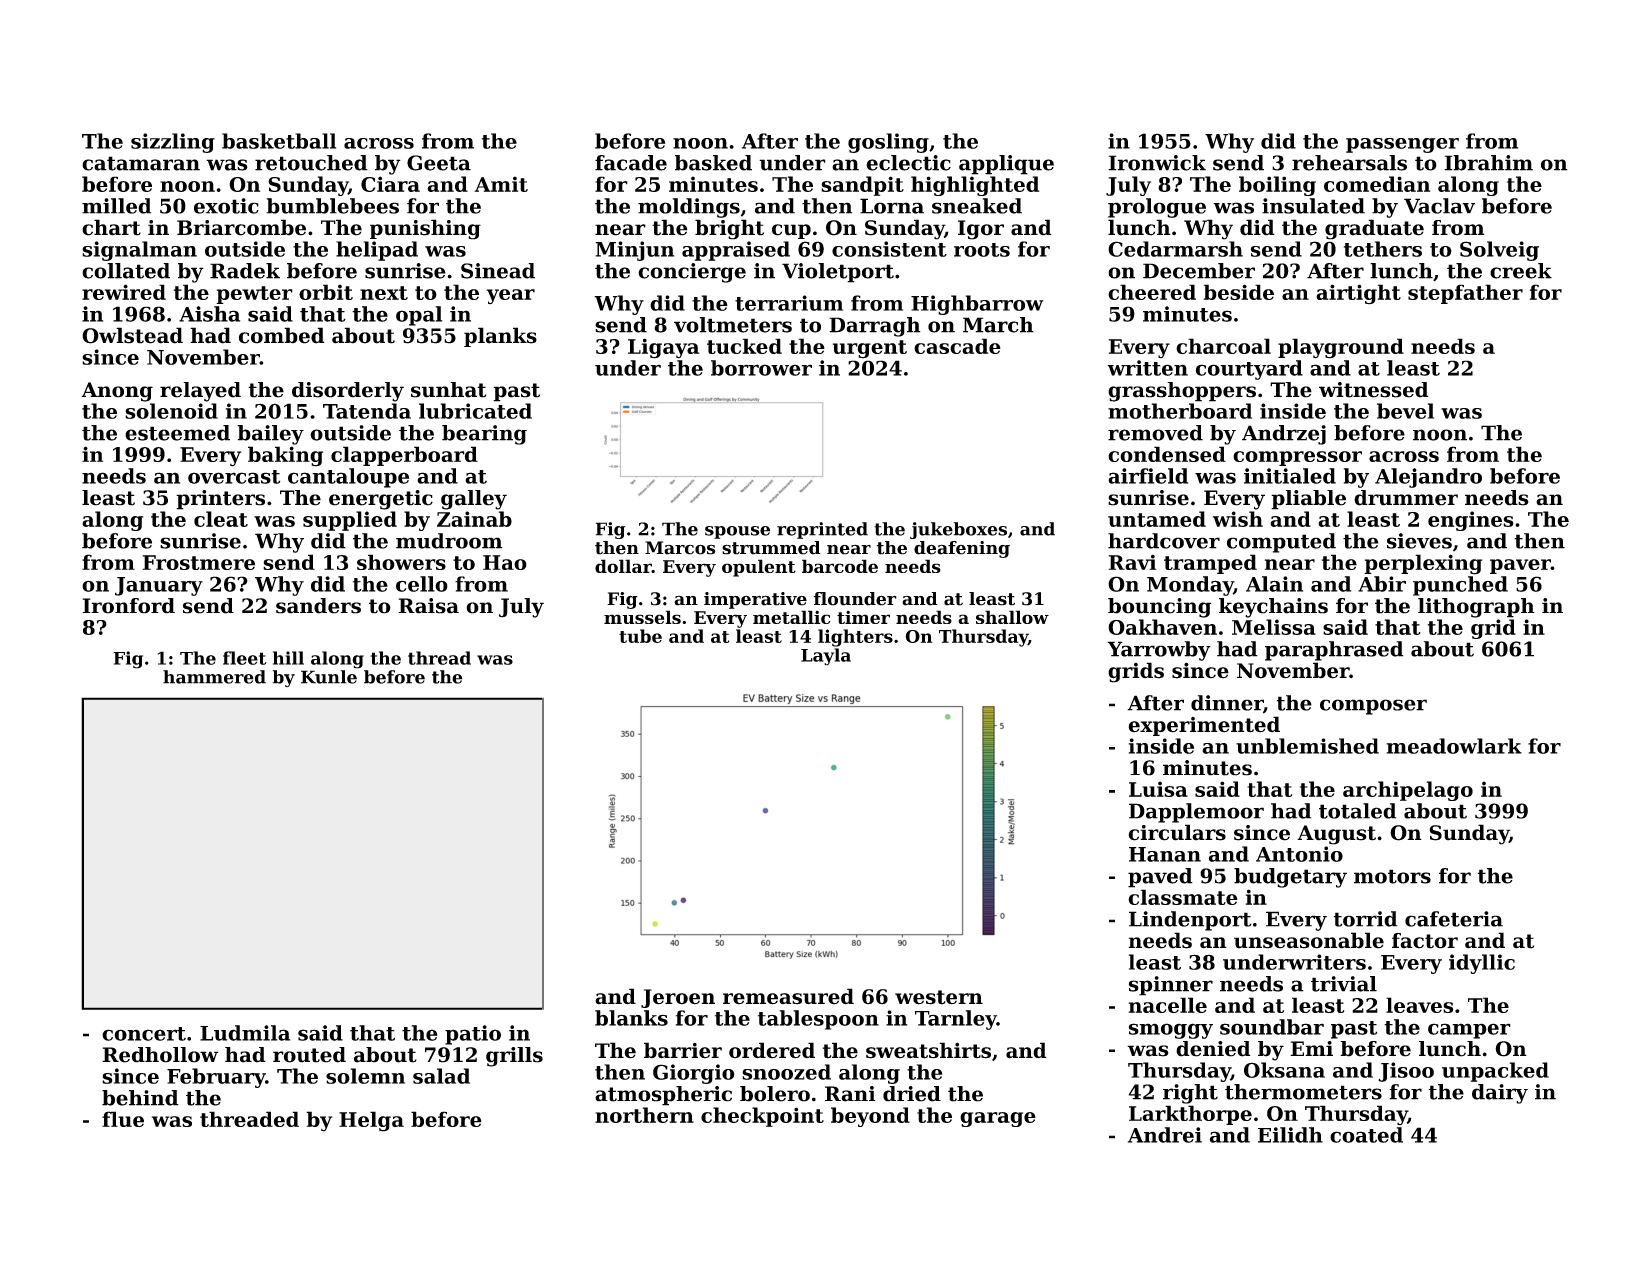  I want to click on hammered, so click(214, 677).
